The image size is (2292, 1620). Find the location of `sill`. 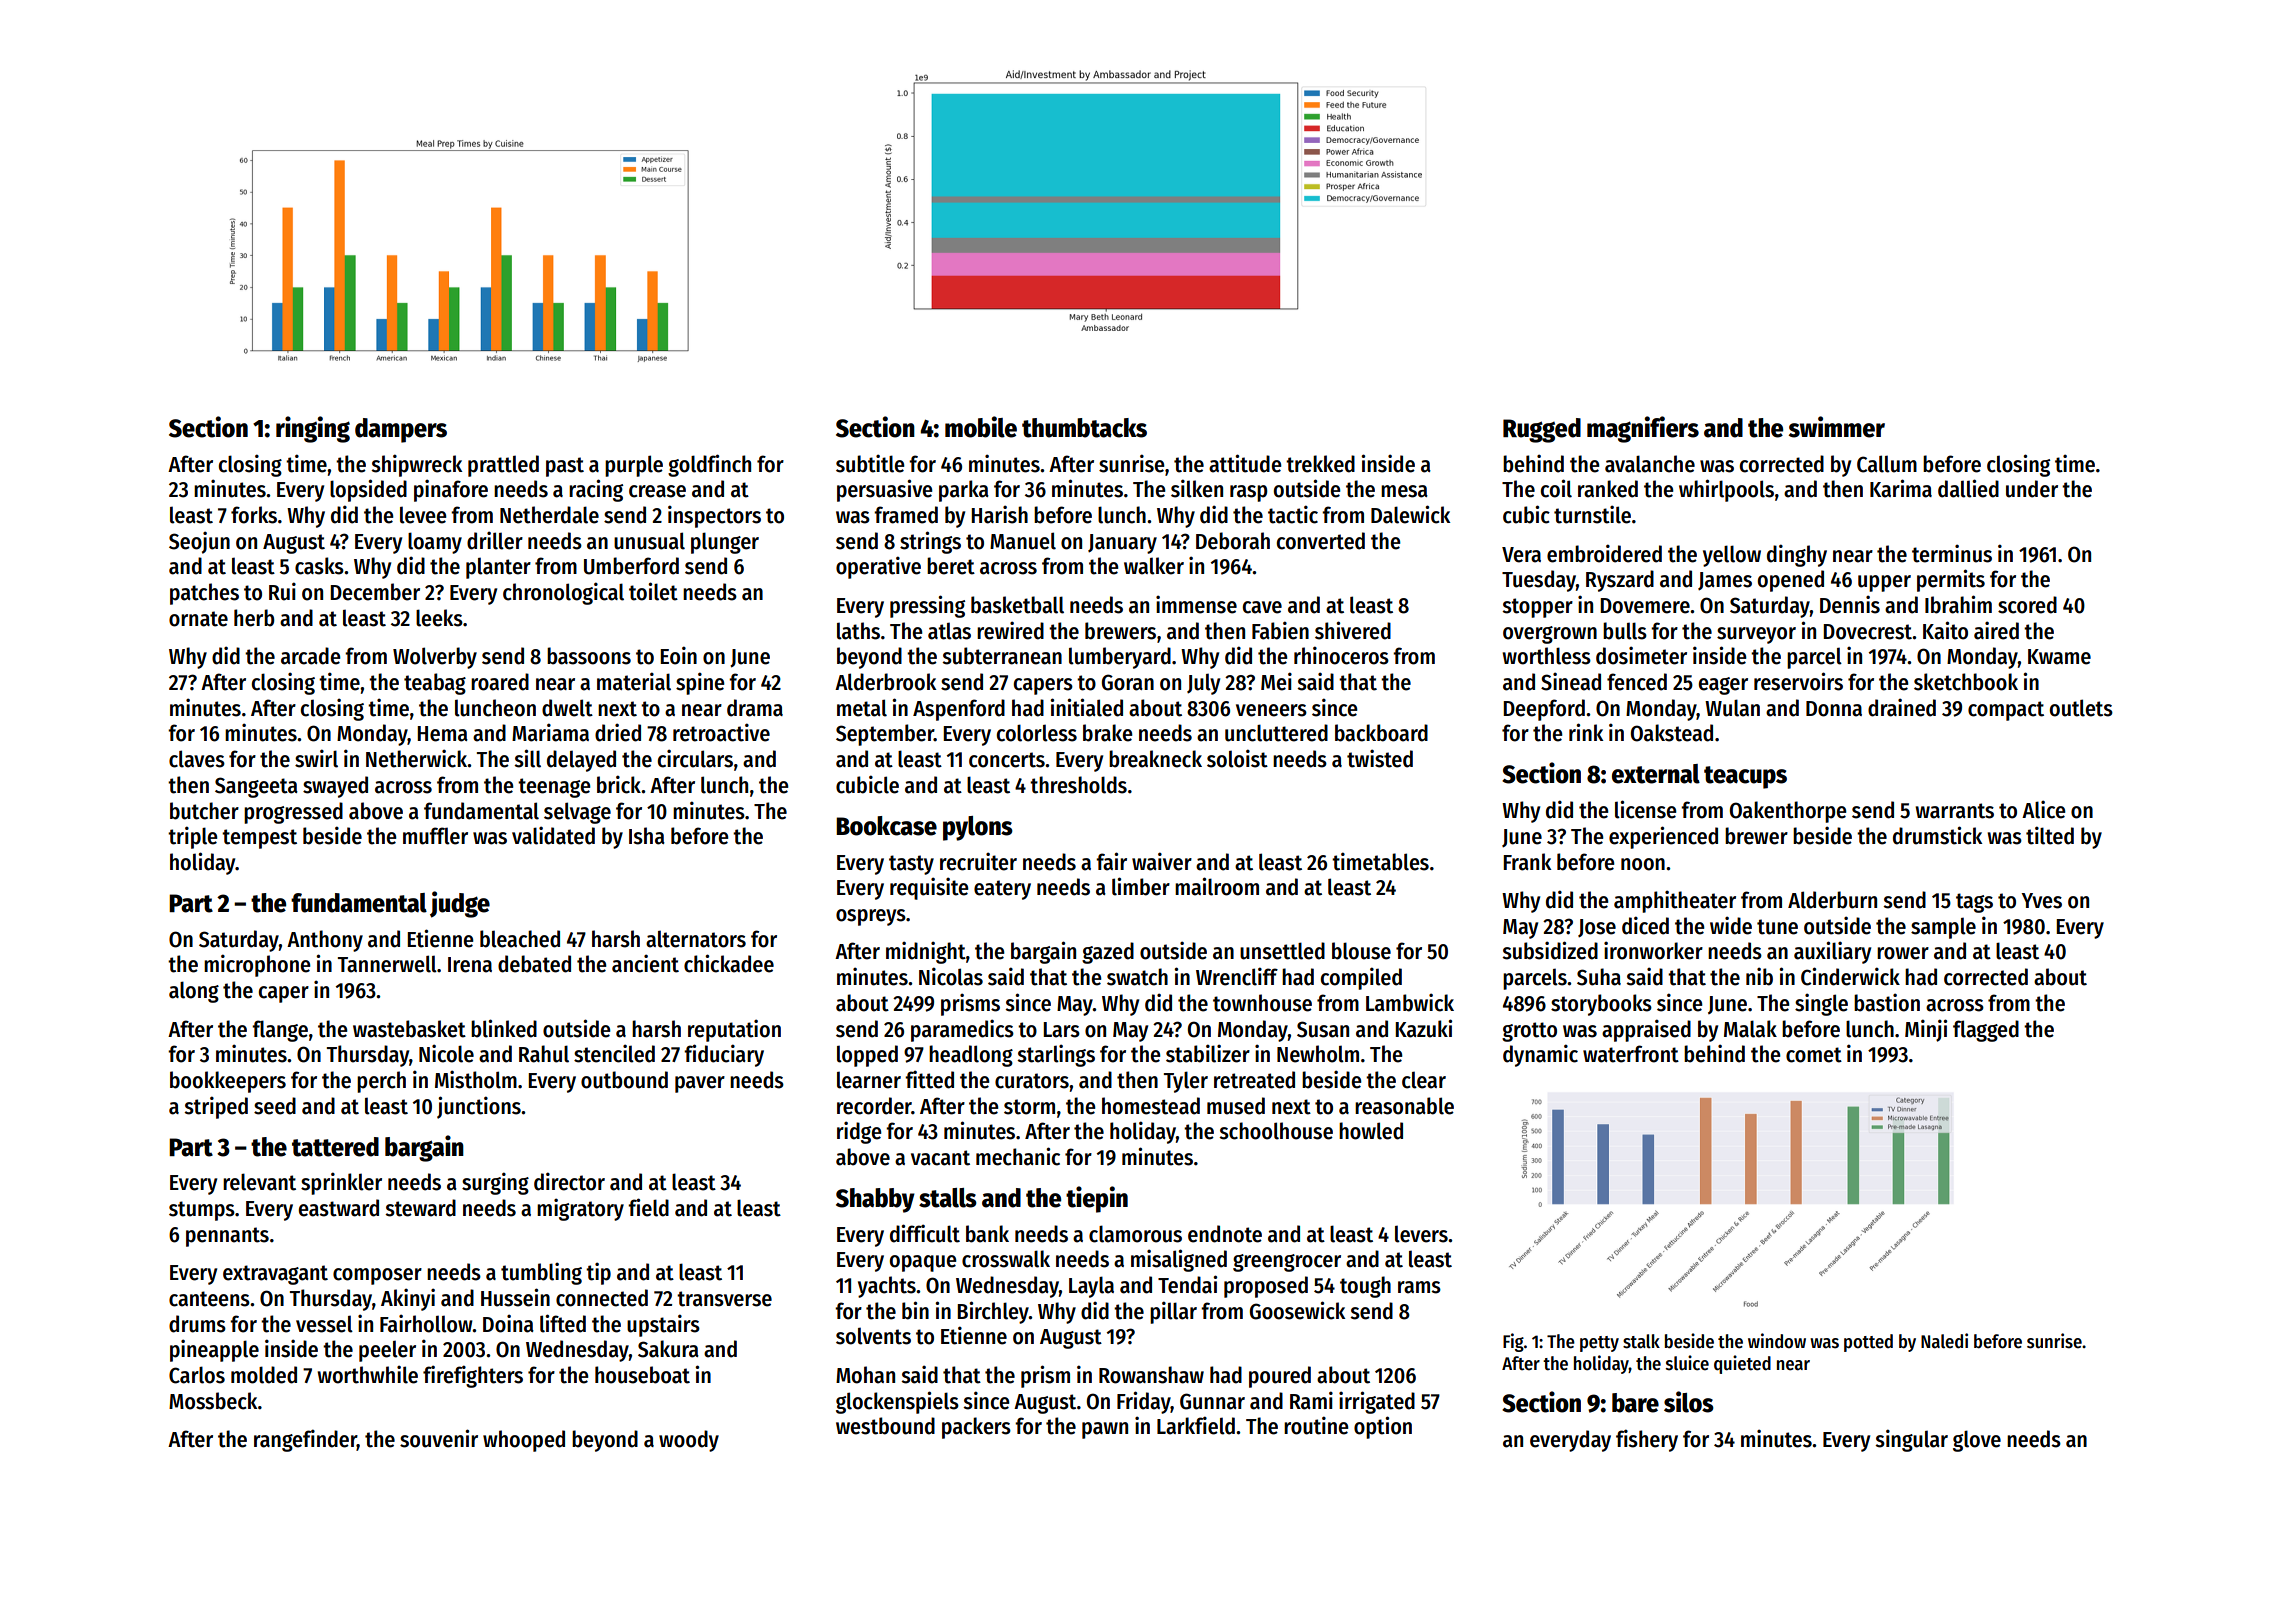

sill is located at coordinates (527, 758).
